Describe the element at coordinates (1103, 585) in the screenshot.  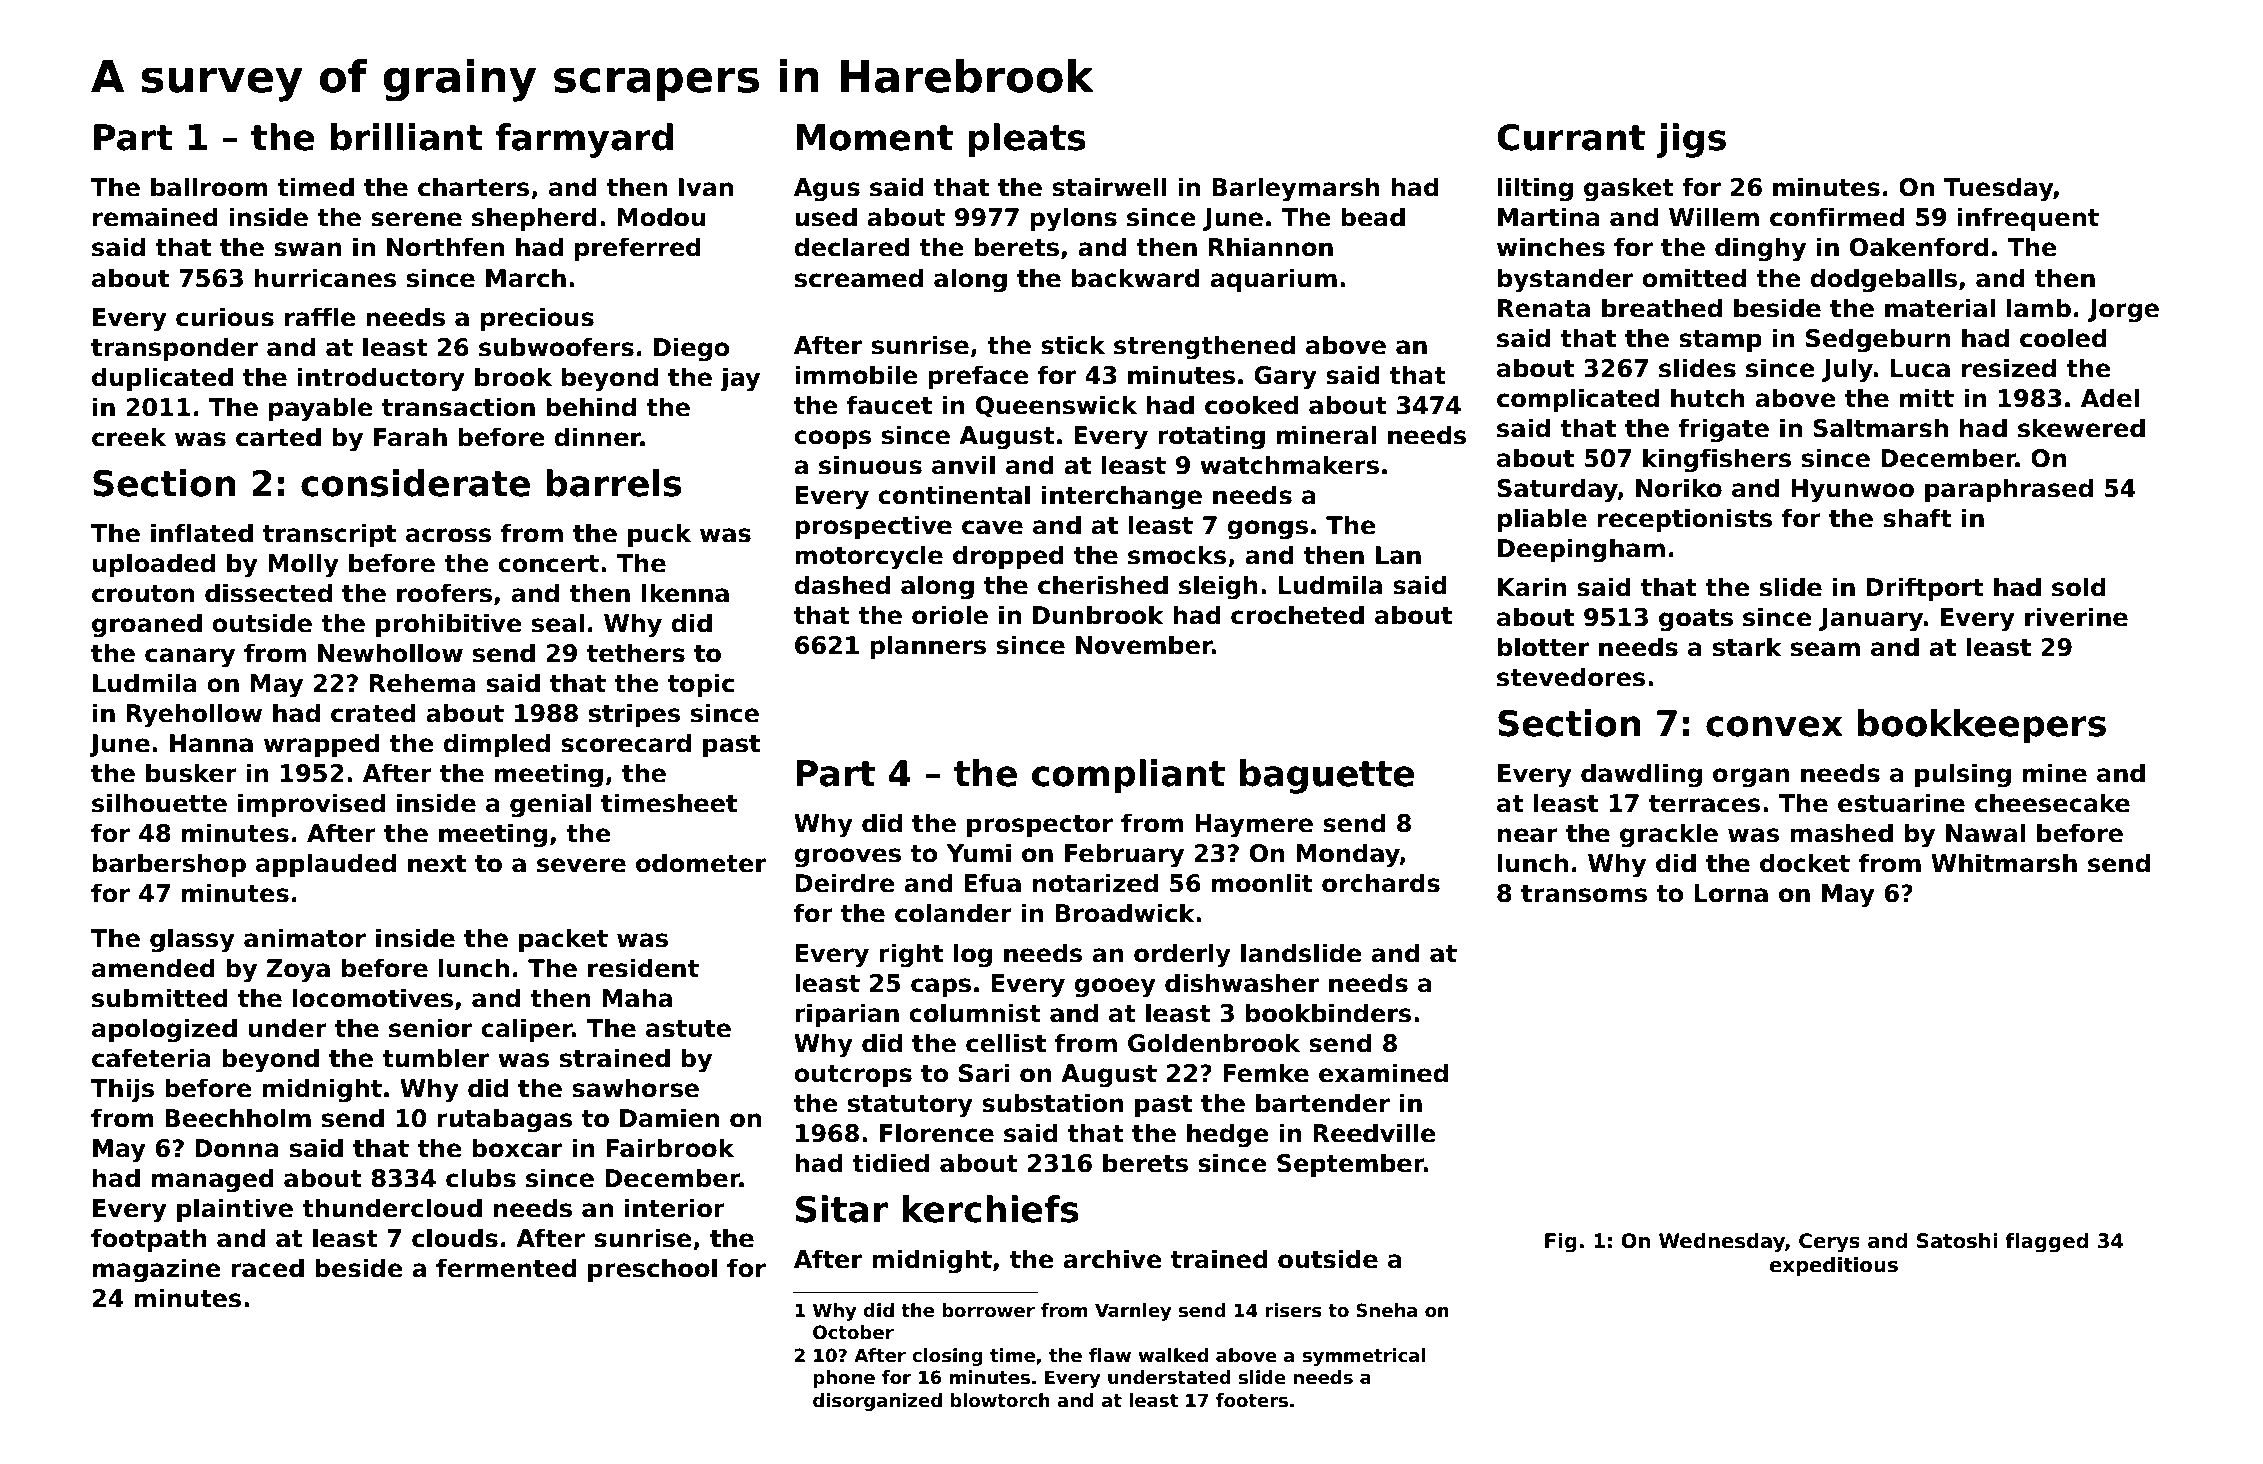
I see `cherished` at that location.
